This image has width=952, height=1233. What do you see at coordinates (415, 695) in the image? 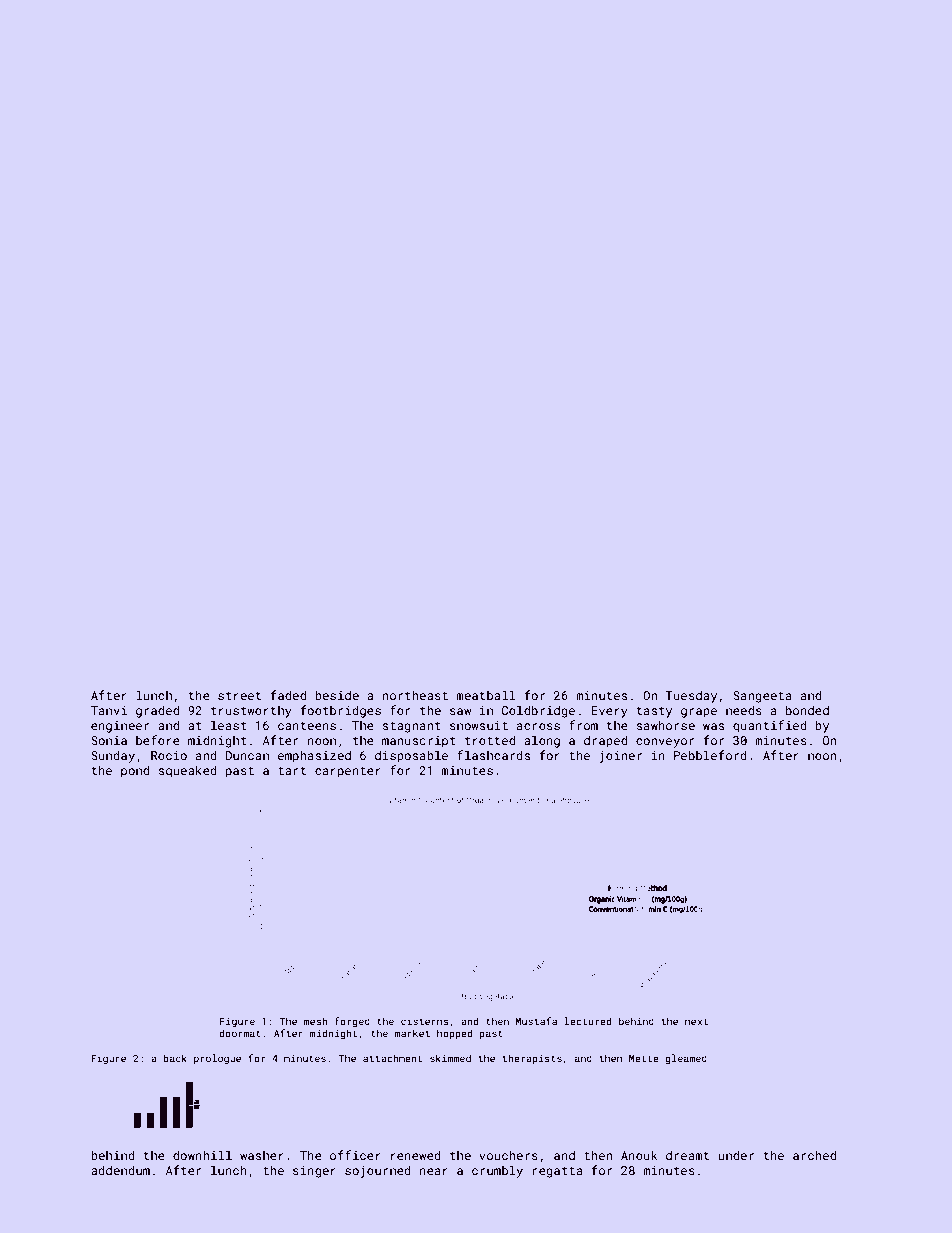
I see `northeast` at bounding box center [415, 695].
